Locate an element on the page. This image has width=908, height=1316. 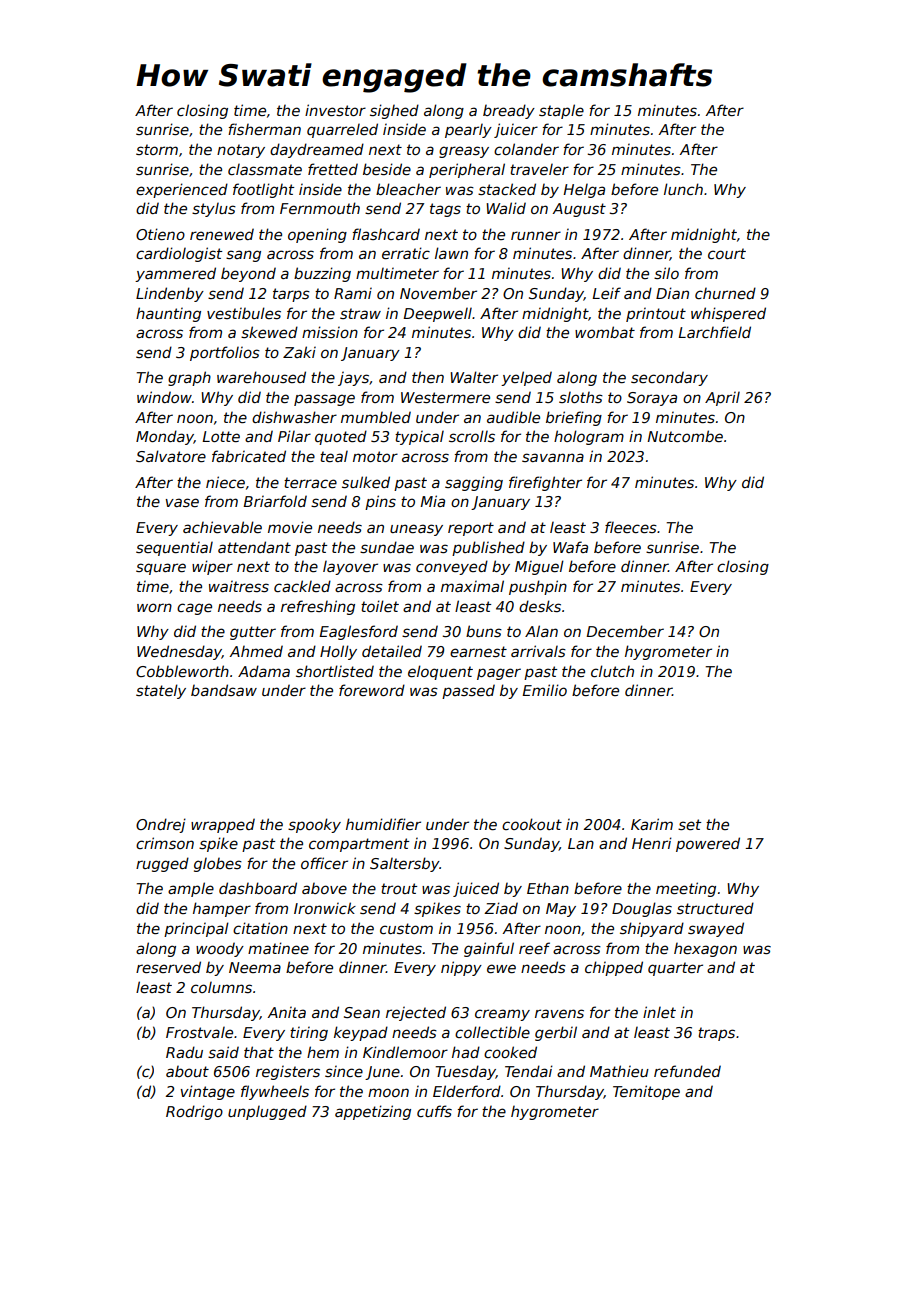
traps is located at coordinates (716, 1034).
